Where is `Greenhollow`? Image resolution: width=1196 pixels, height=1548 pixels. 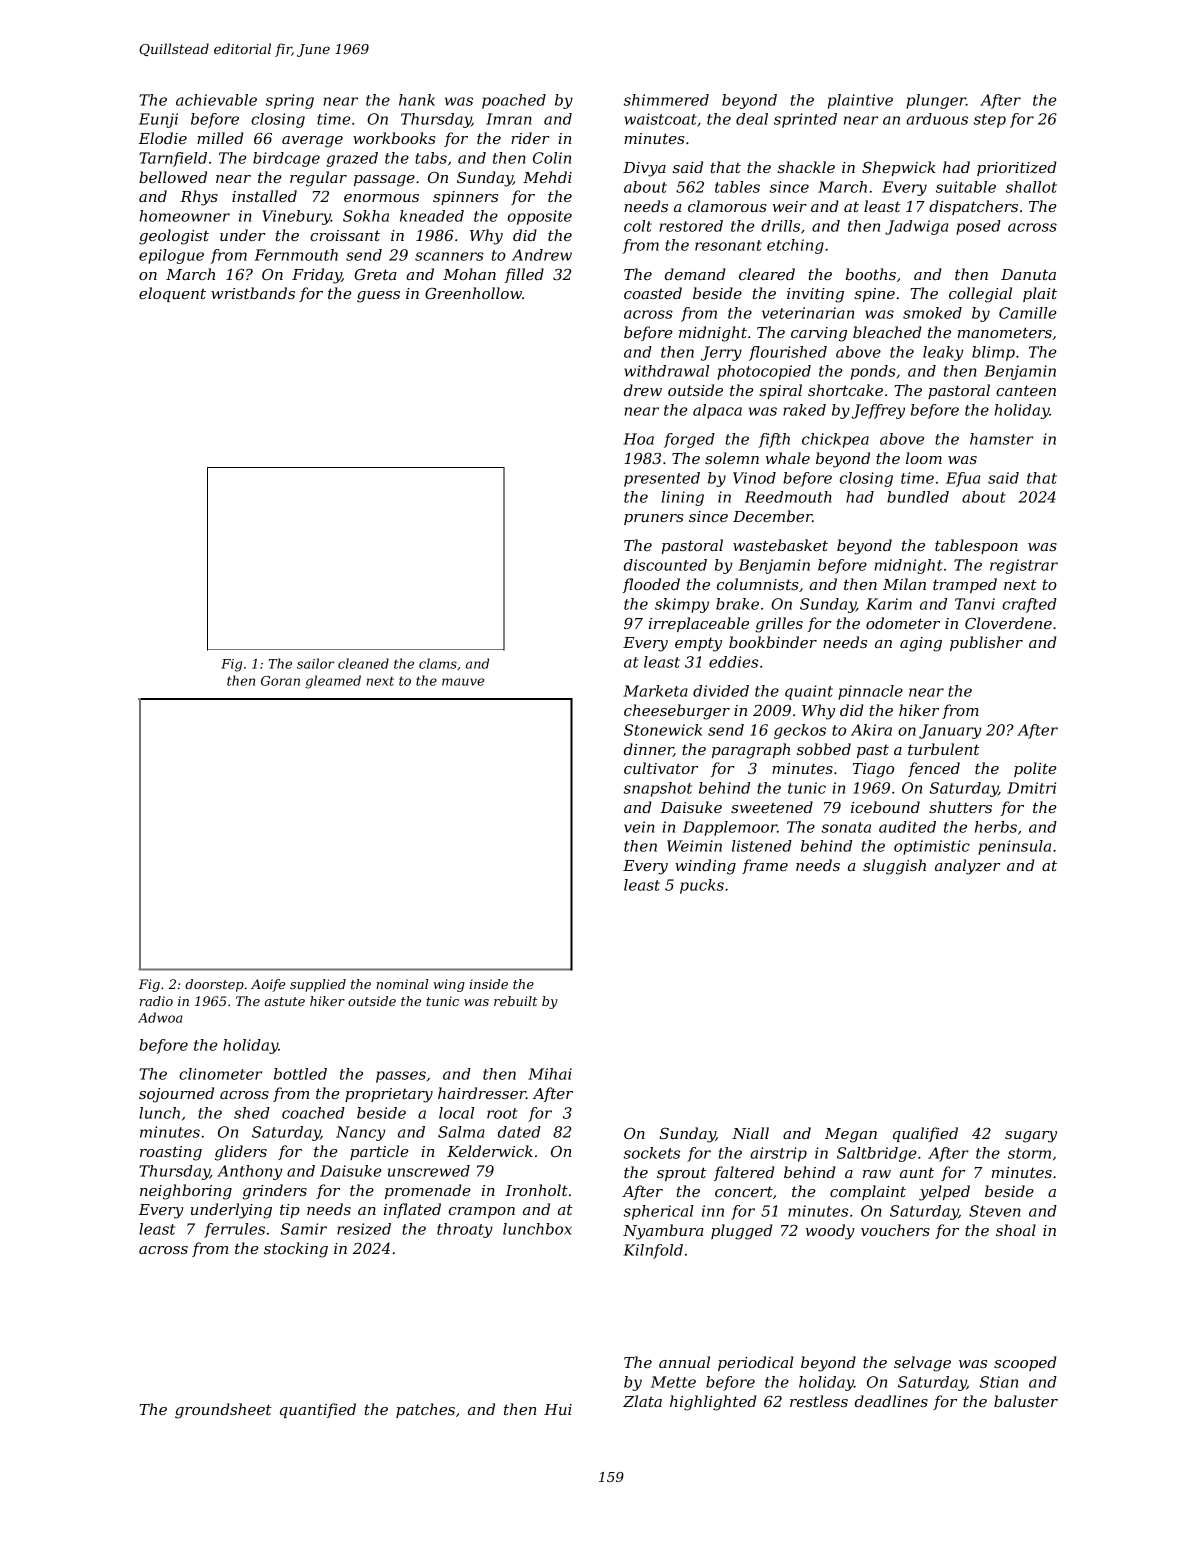 Greenhollow is located at coordinates (473, 293).
